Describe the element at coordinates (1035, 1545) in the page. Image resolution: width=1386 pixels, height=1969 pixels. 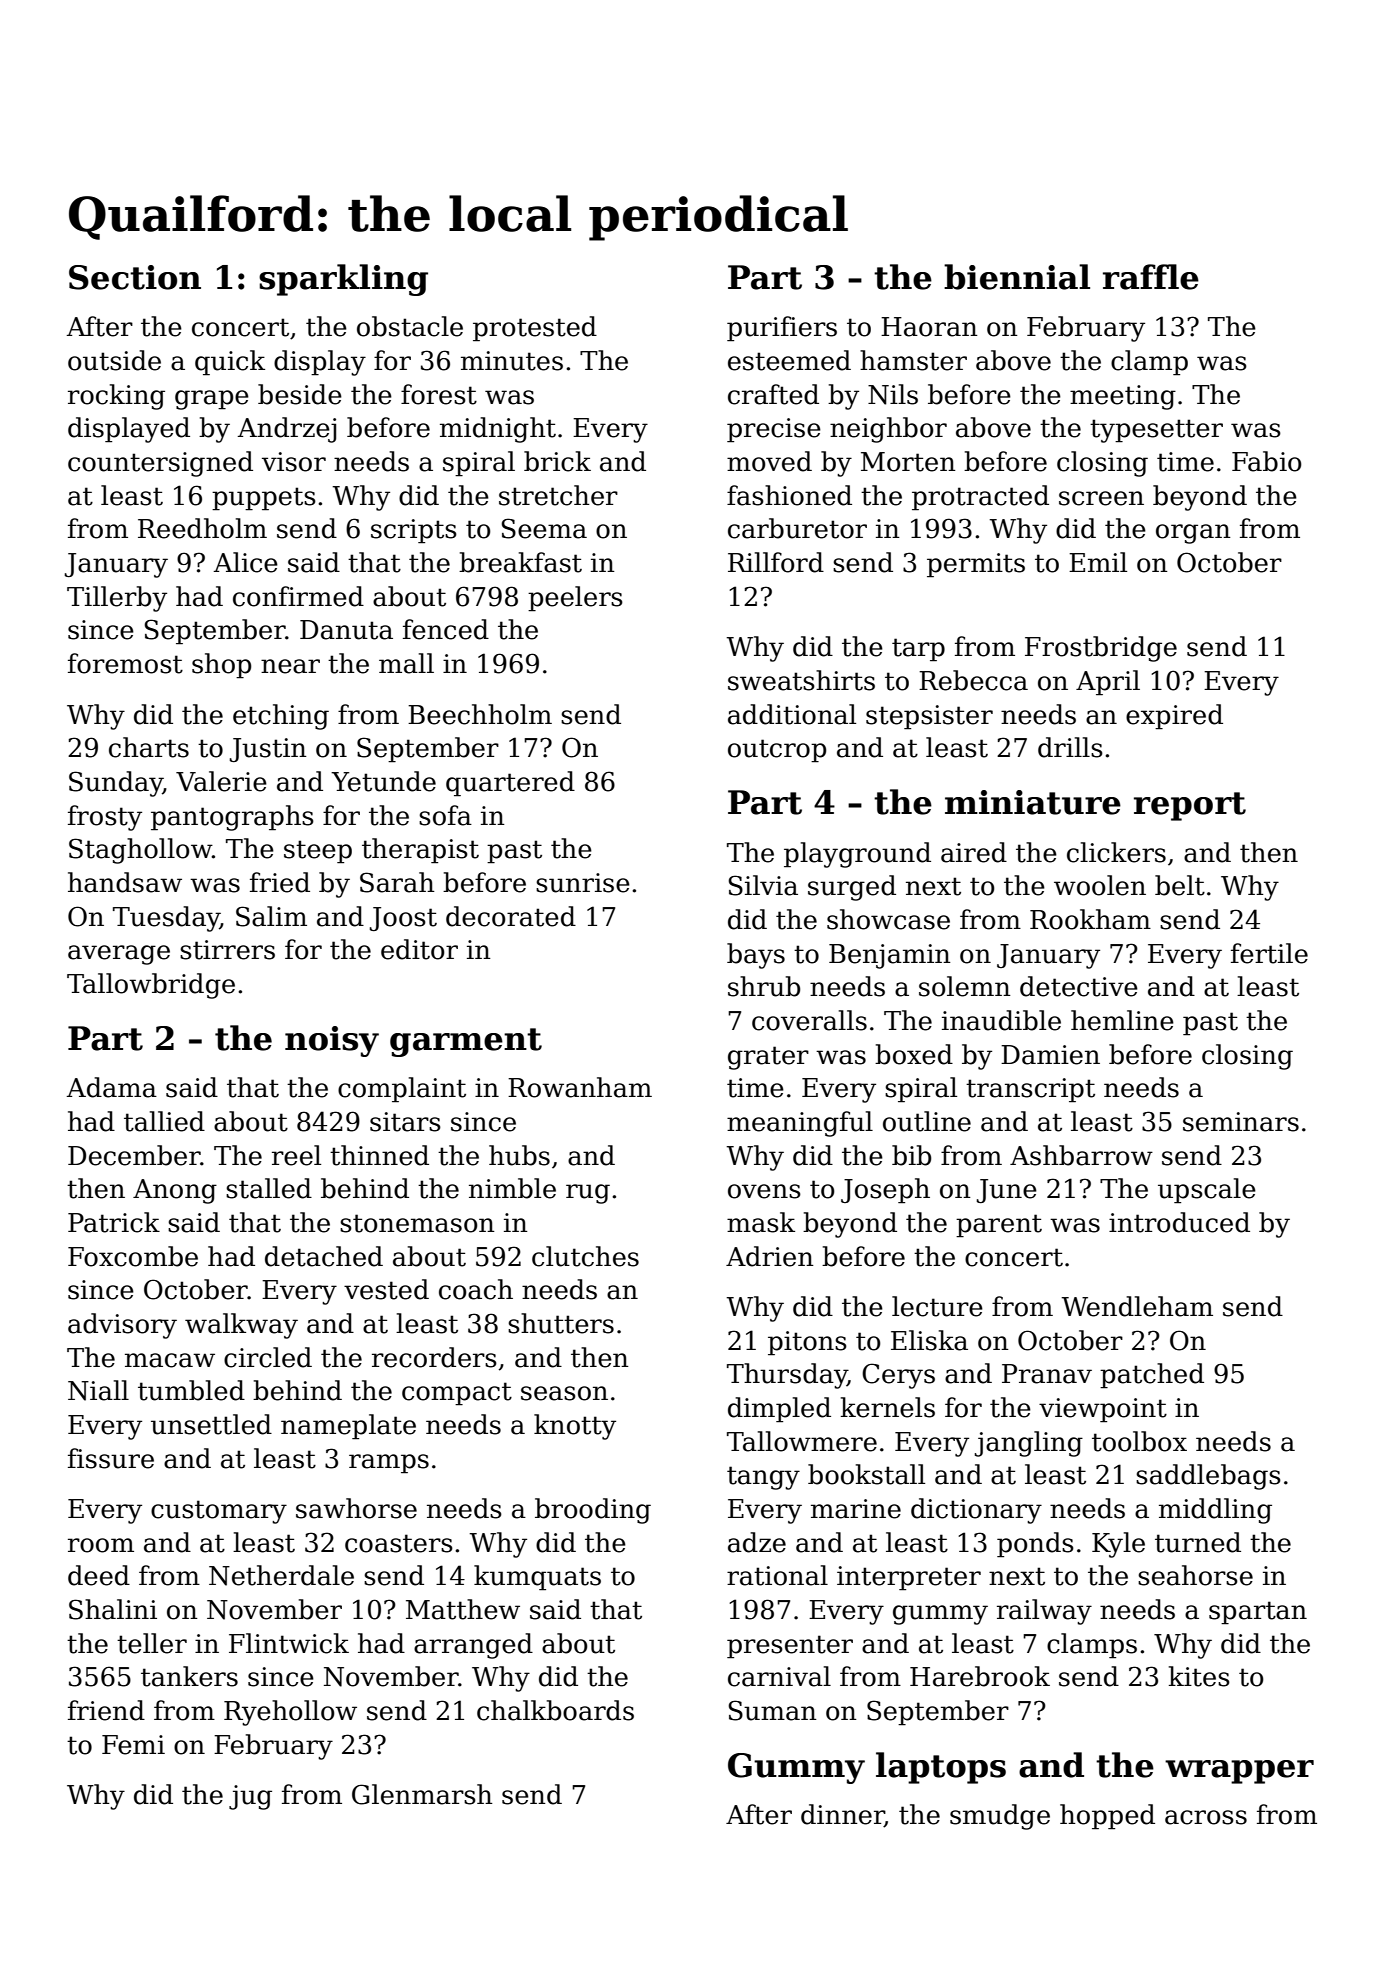
I see `ponds` at that location.
